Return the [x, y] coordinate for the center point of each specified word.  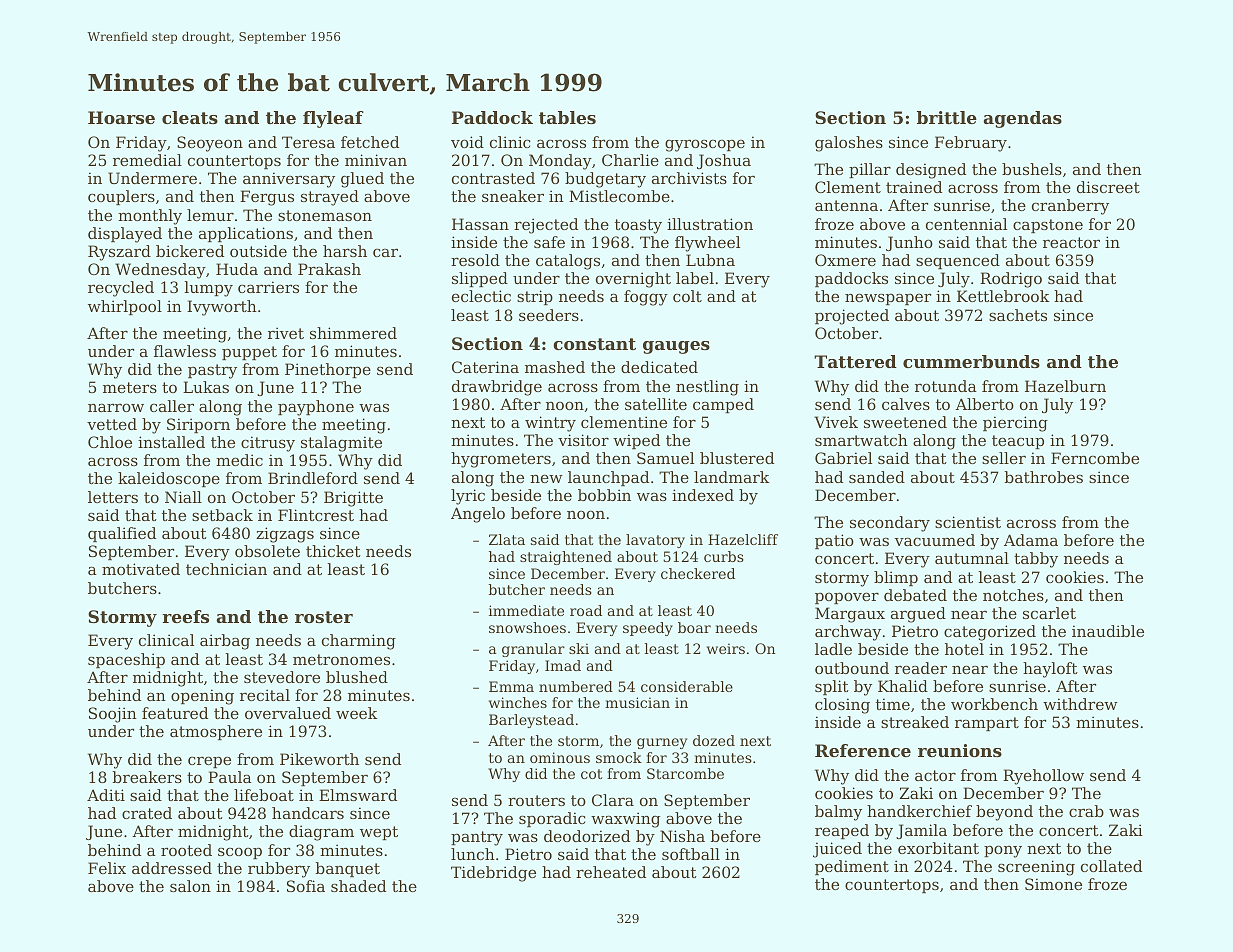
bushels [1032, 169]
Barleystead [531, 721]
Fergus [267, 198]
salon [190, 886]
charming [359, 642]
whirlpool [125, 307]
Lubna [710, 260]
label [695, 278]
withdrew [1080, 704]
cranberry [1070, 207]
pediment [852, 867]
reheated [611, 872]
